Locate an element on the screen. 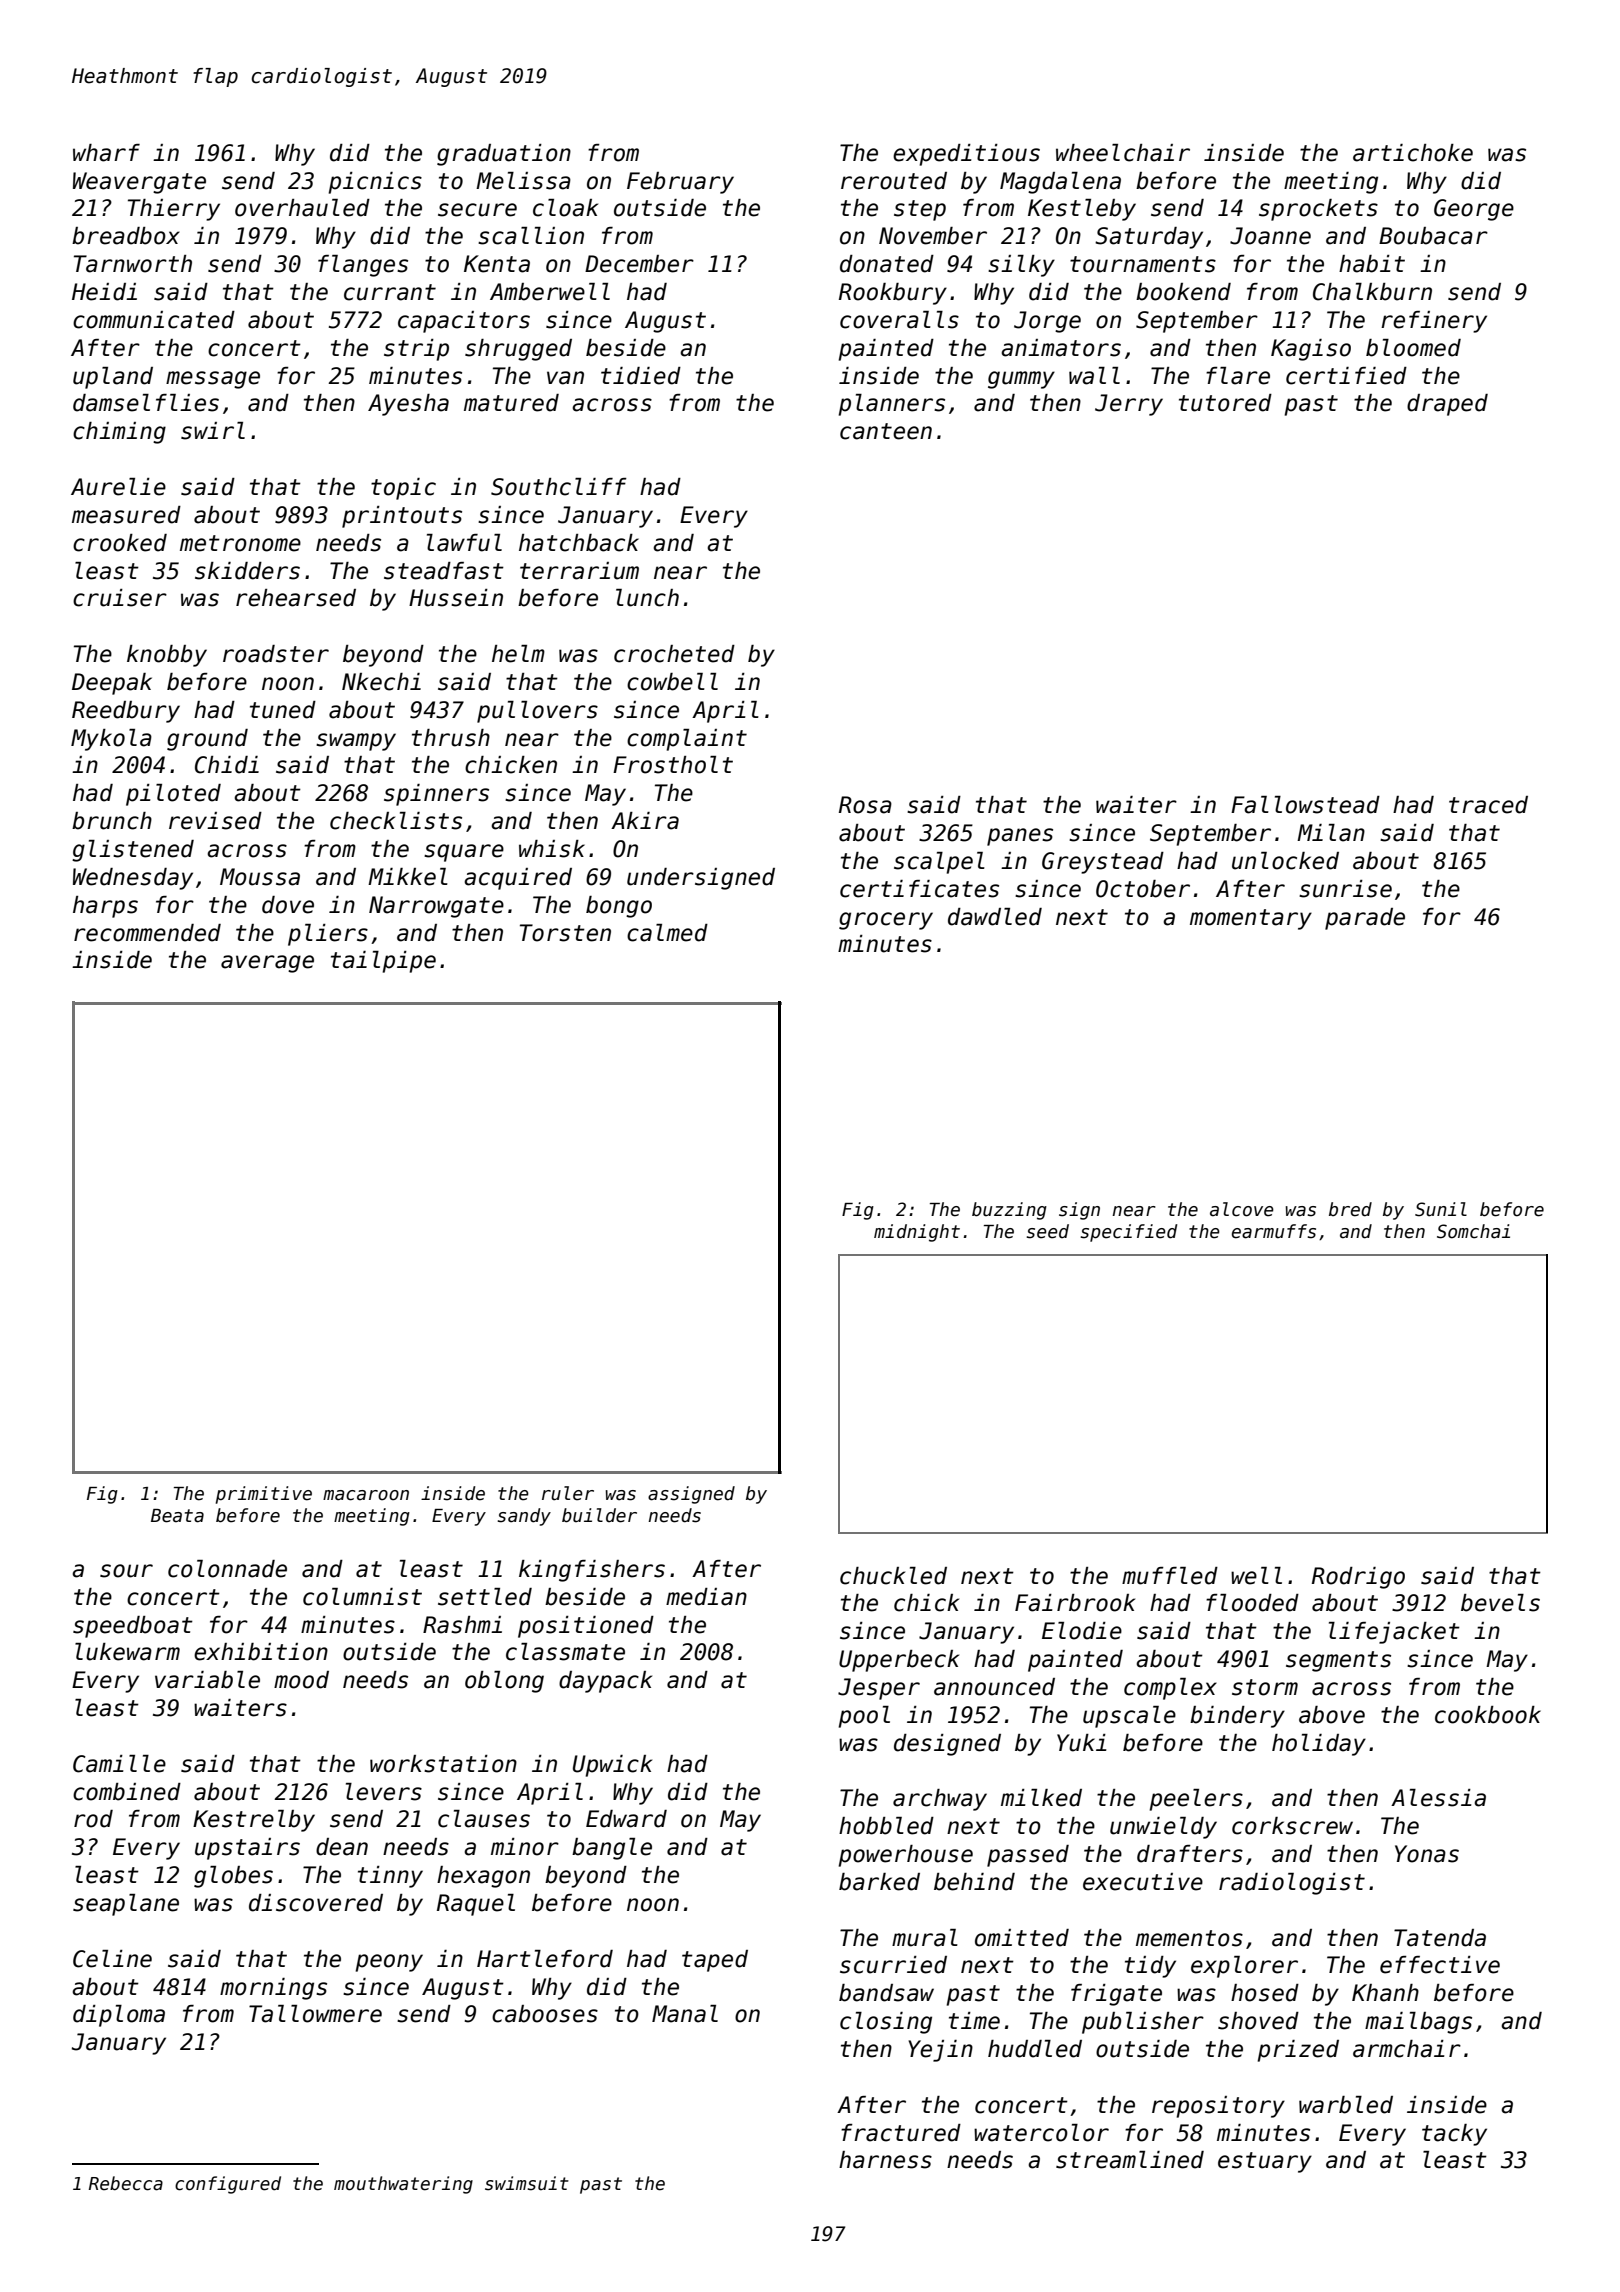  grocery is located at coordinates (886, 921).
